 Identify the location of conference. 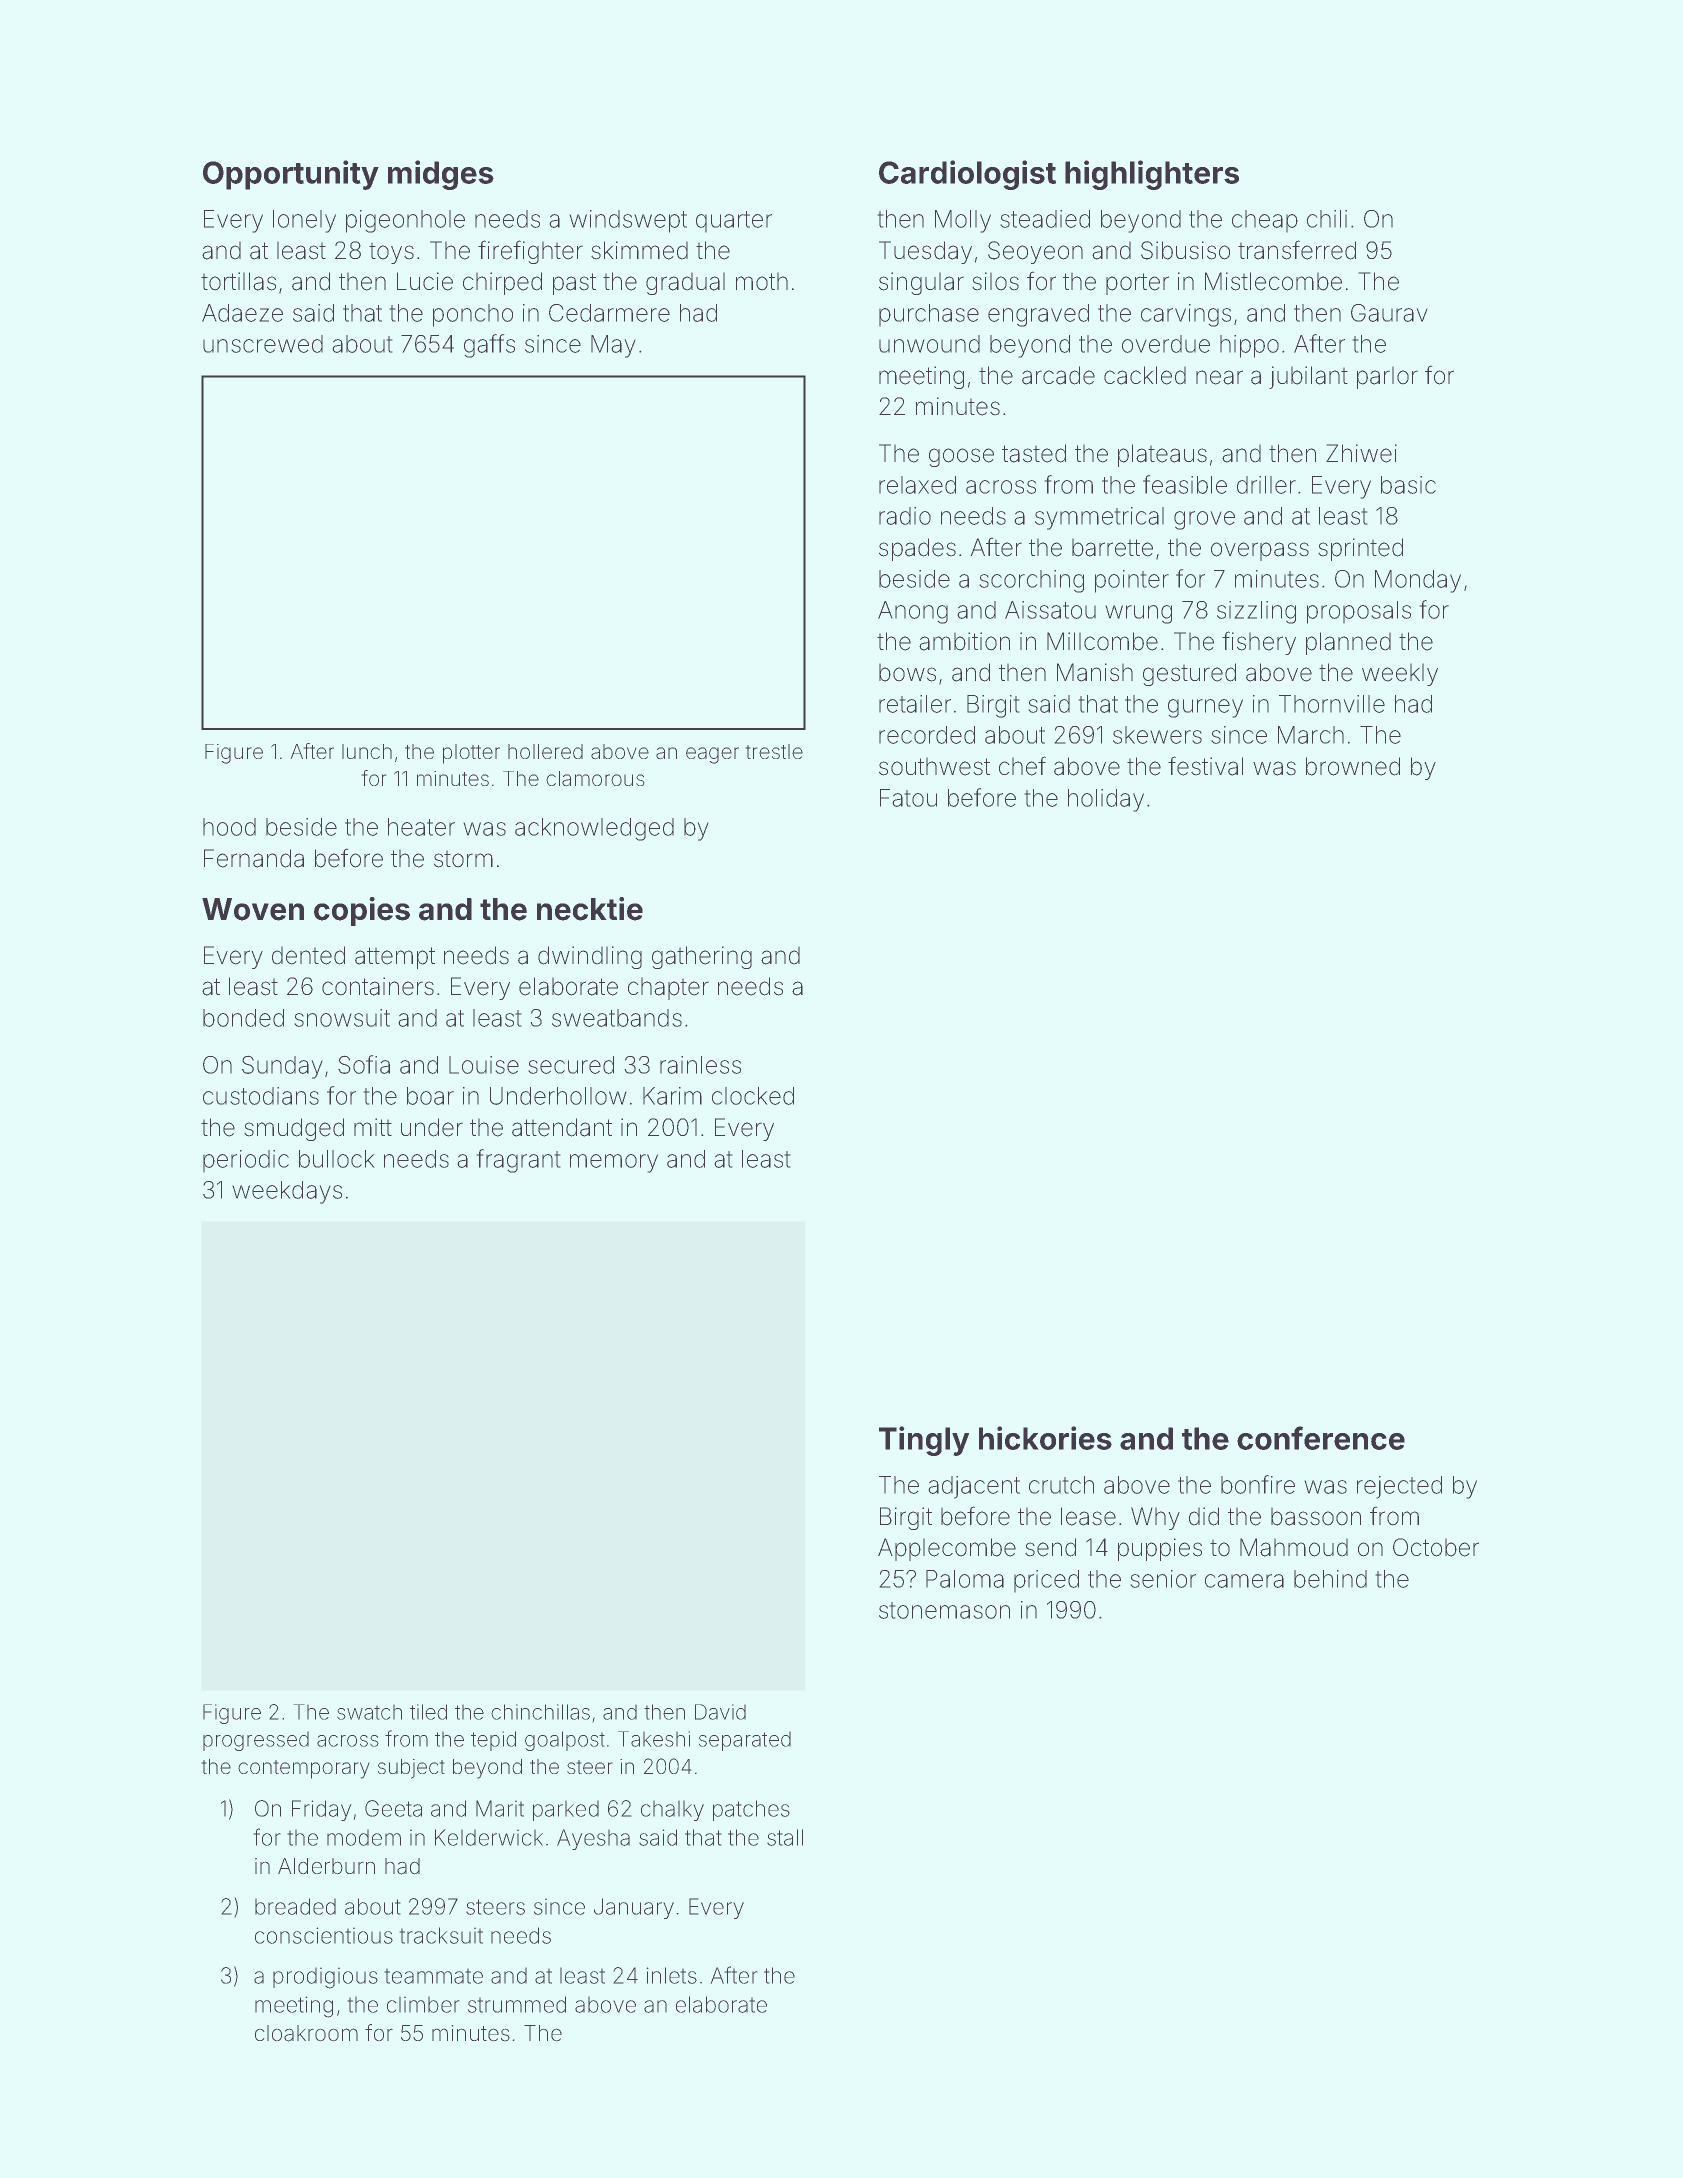
(1321, 1438).
